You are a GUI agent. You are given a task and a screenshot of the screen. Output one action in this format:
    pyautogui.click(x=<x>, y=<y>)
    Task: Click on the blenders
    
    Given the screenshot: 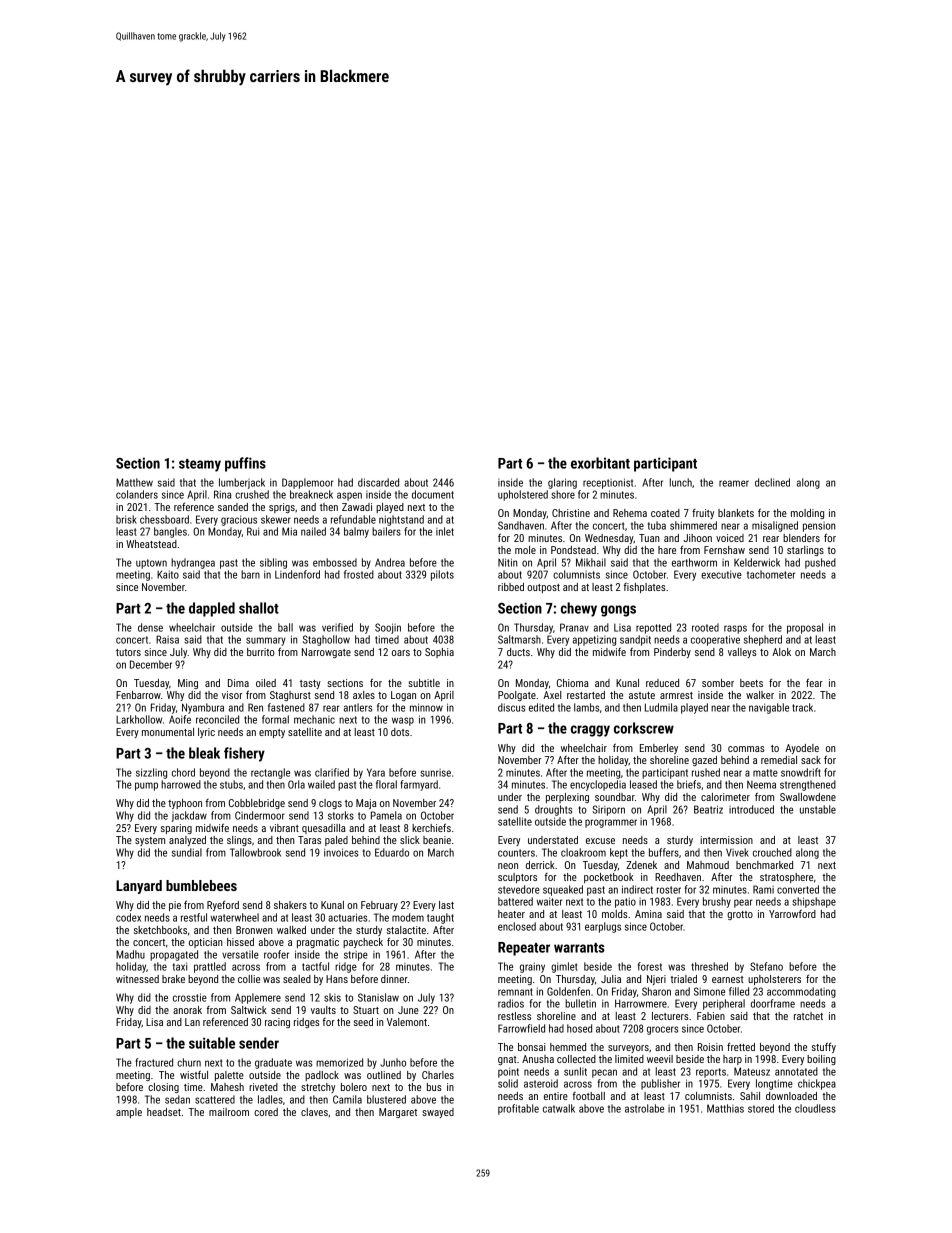 What is the action you would take?
    pyautogui.click(x=801, y=538)
